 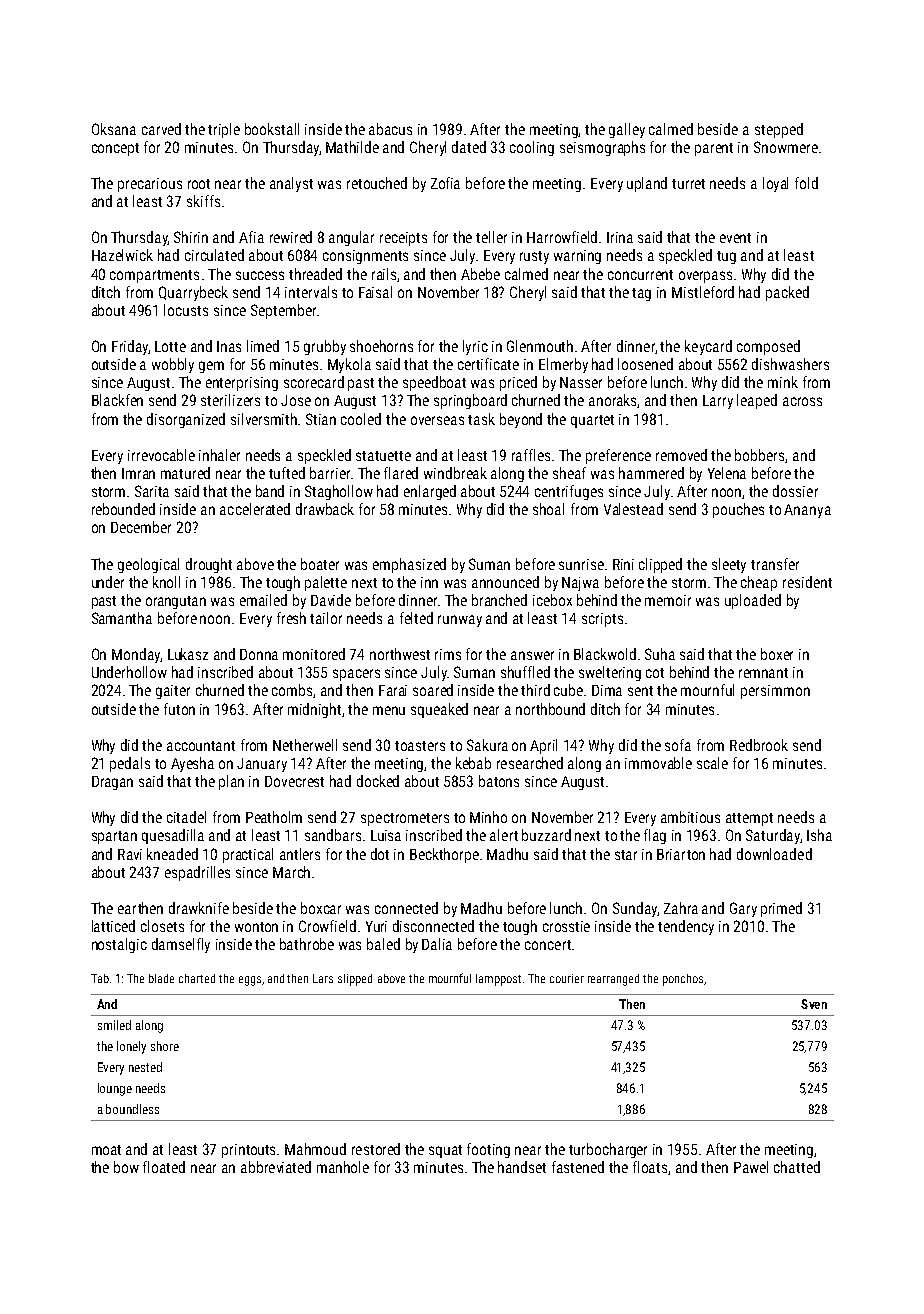 I want to click on sunrise, so click(x=581, y=564).
